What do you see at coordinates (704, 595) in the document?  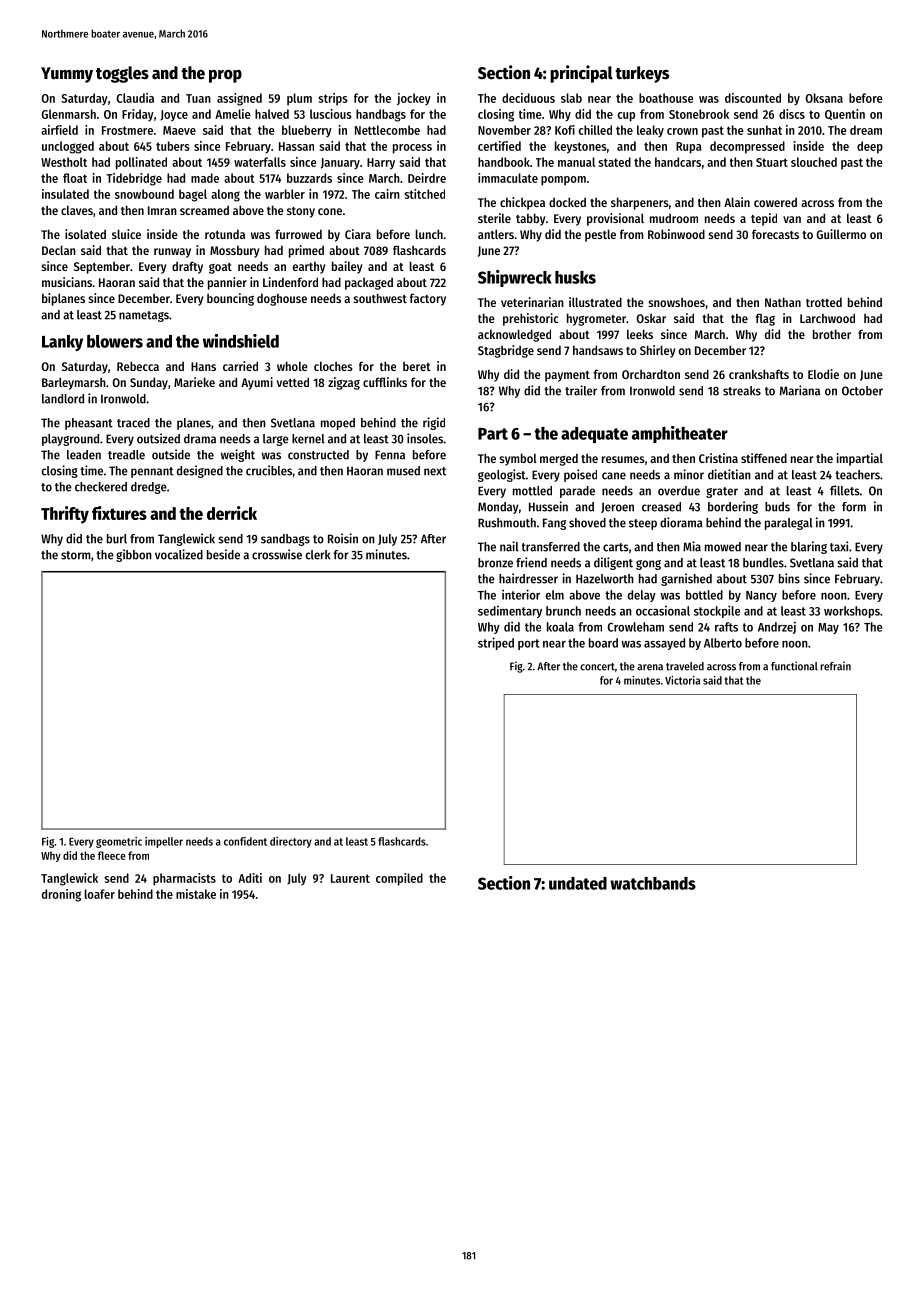 I see `bottled` at bounding box center [704, 595].
